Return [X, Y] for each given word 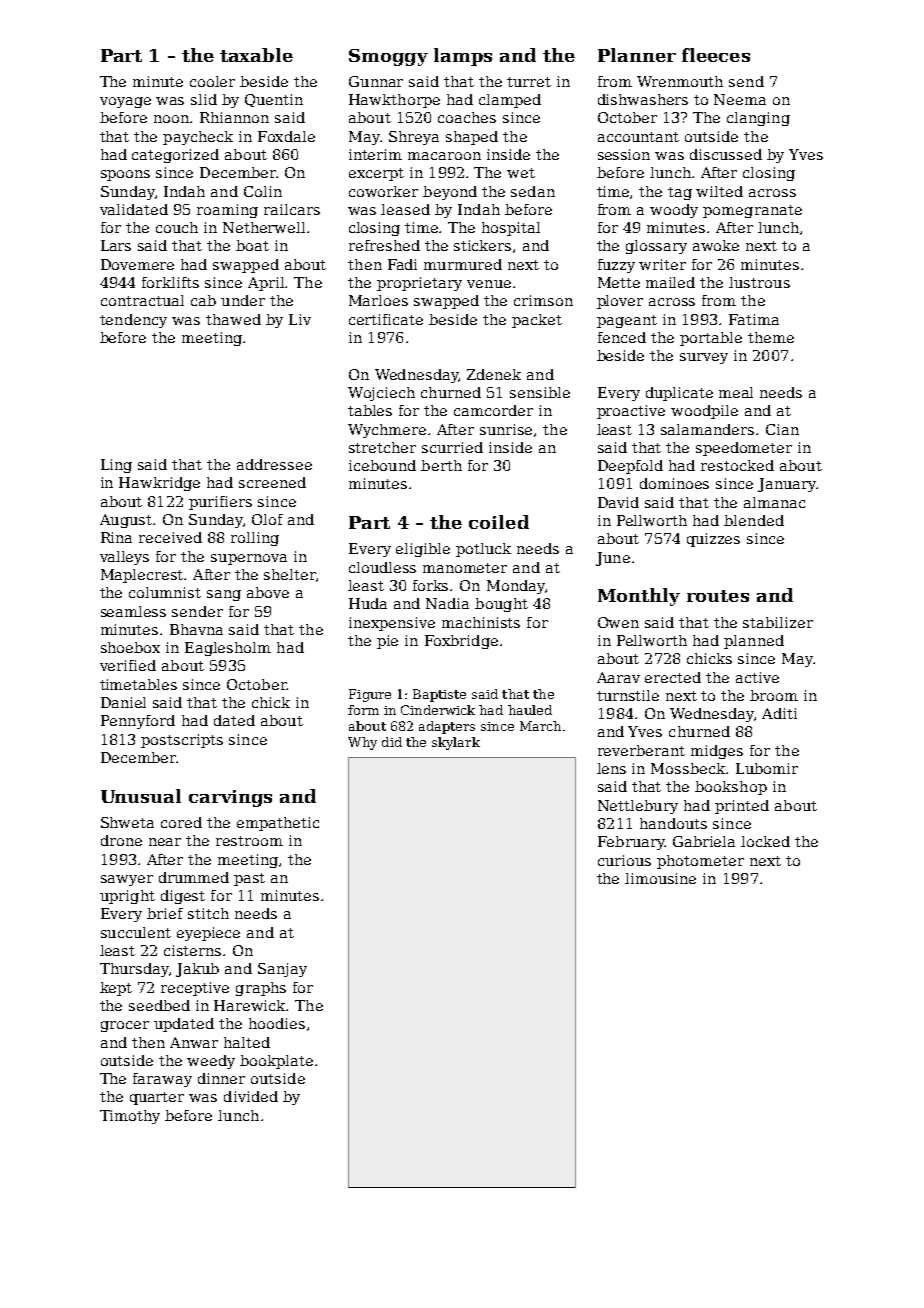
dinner [221, 1078]
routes [718, 596]
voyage [125, 102]
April [267, 284]
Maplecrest [143, 576]
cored [181, 822]
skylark [456, 743]
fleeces [716, 55]
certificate [386, 319]
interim [375, 154]
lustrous [759, 282]
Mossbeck [688, 768]
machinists [481, 622]
